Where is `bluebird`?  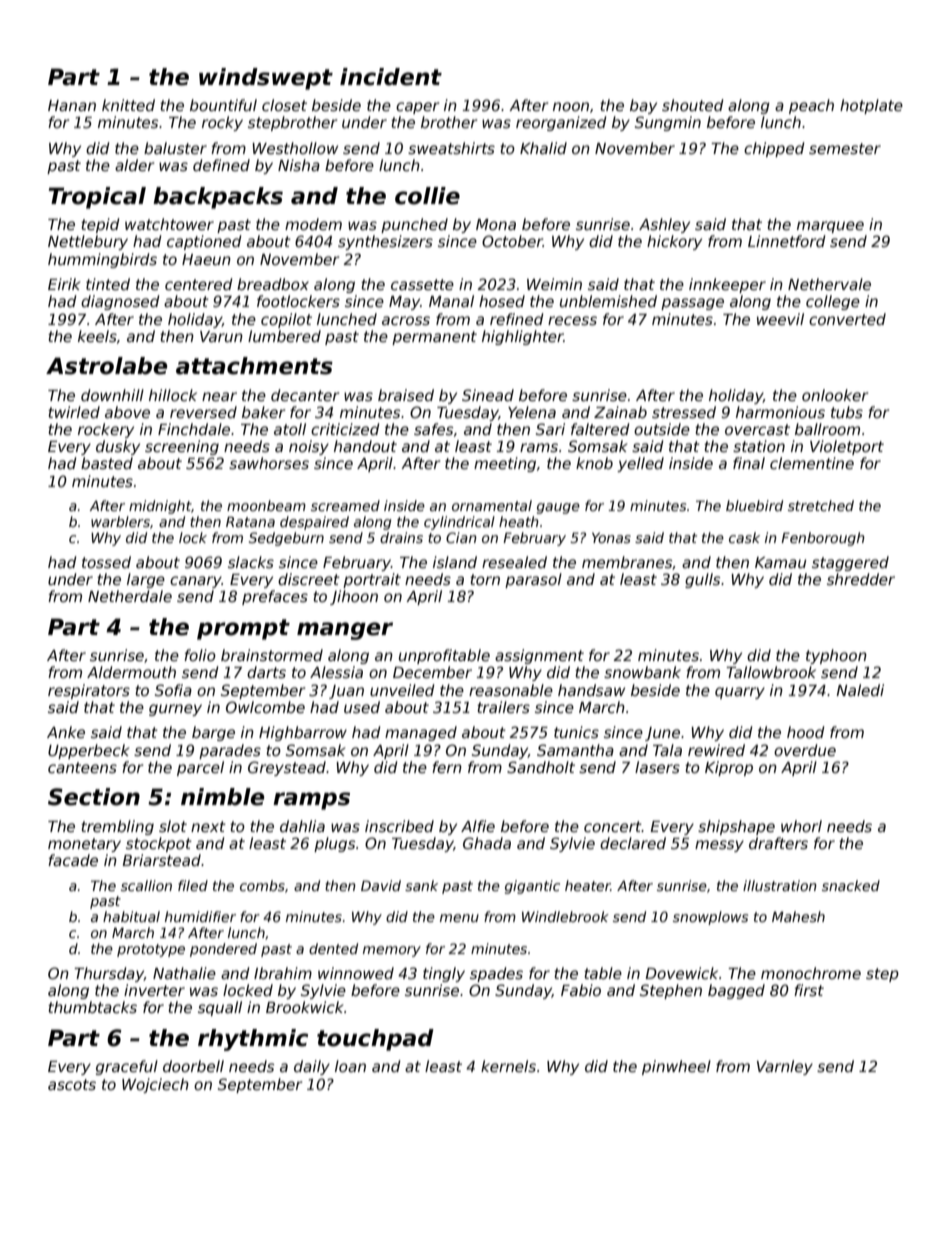 bluebird is located at coordinates (754, 505).
